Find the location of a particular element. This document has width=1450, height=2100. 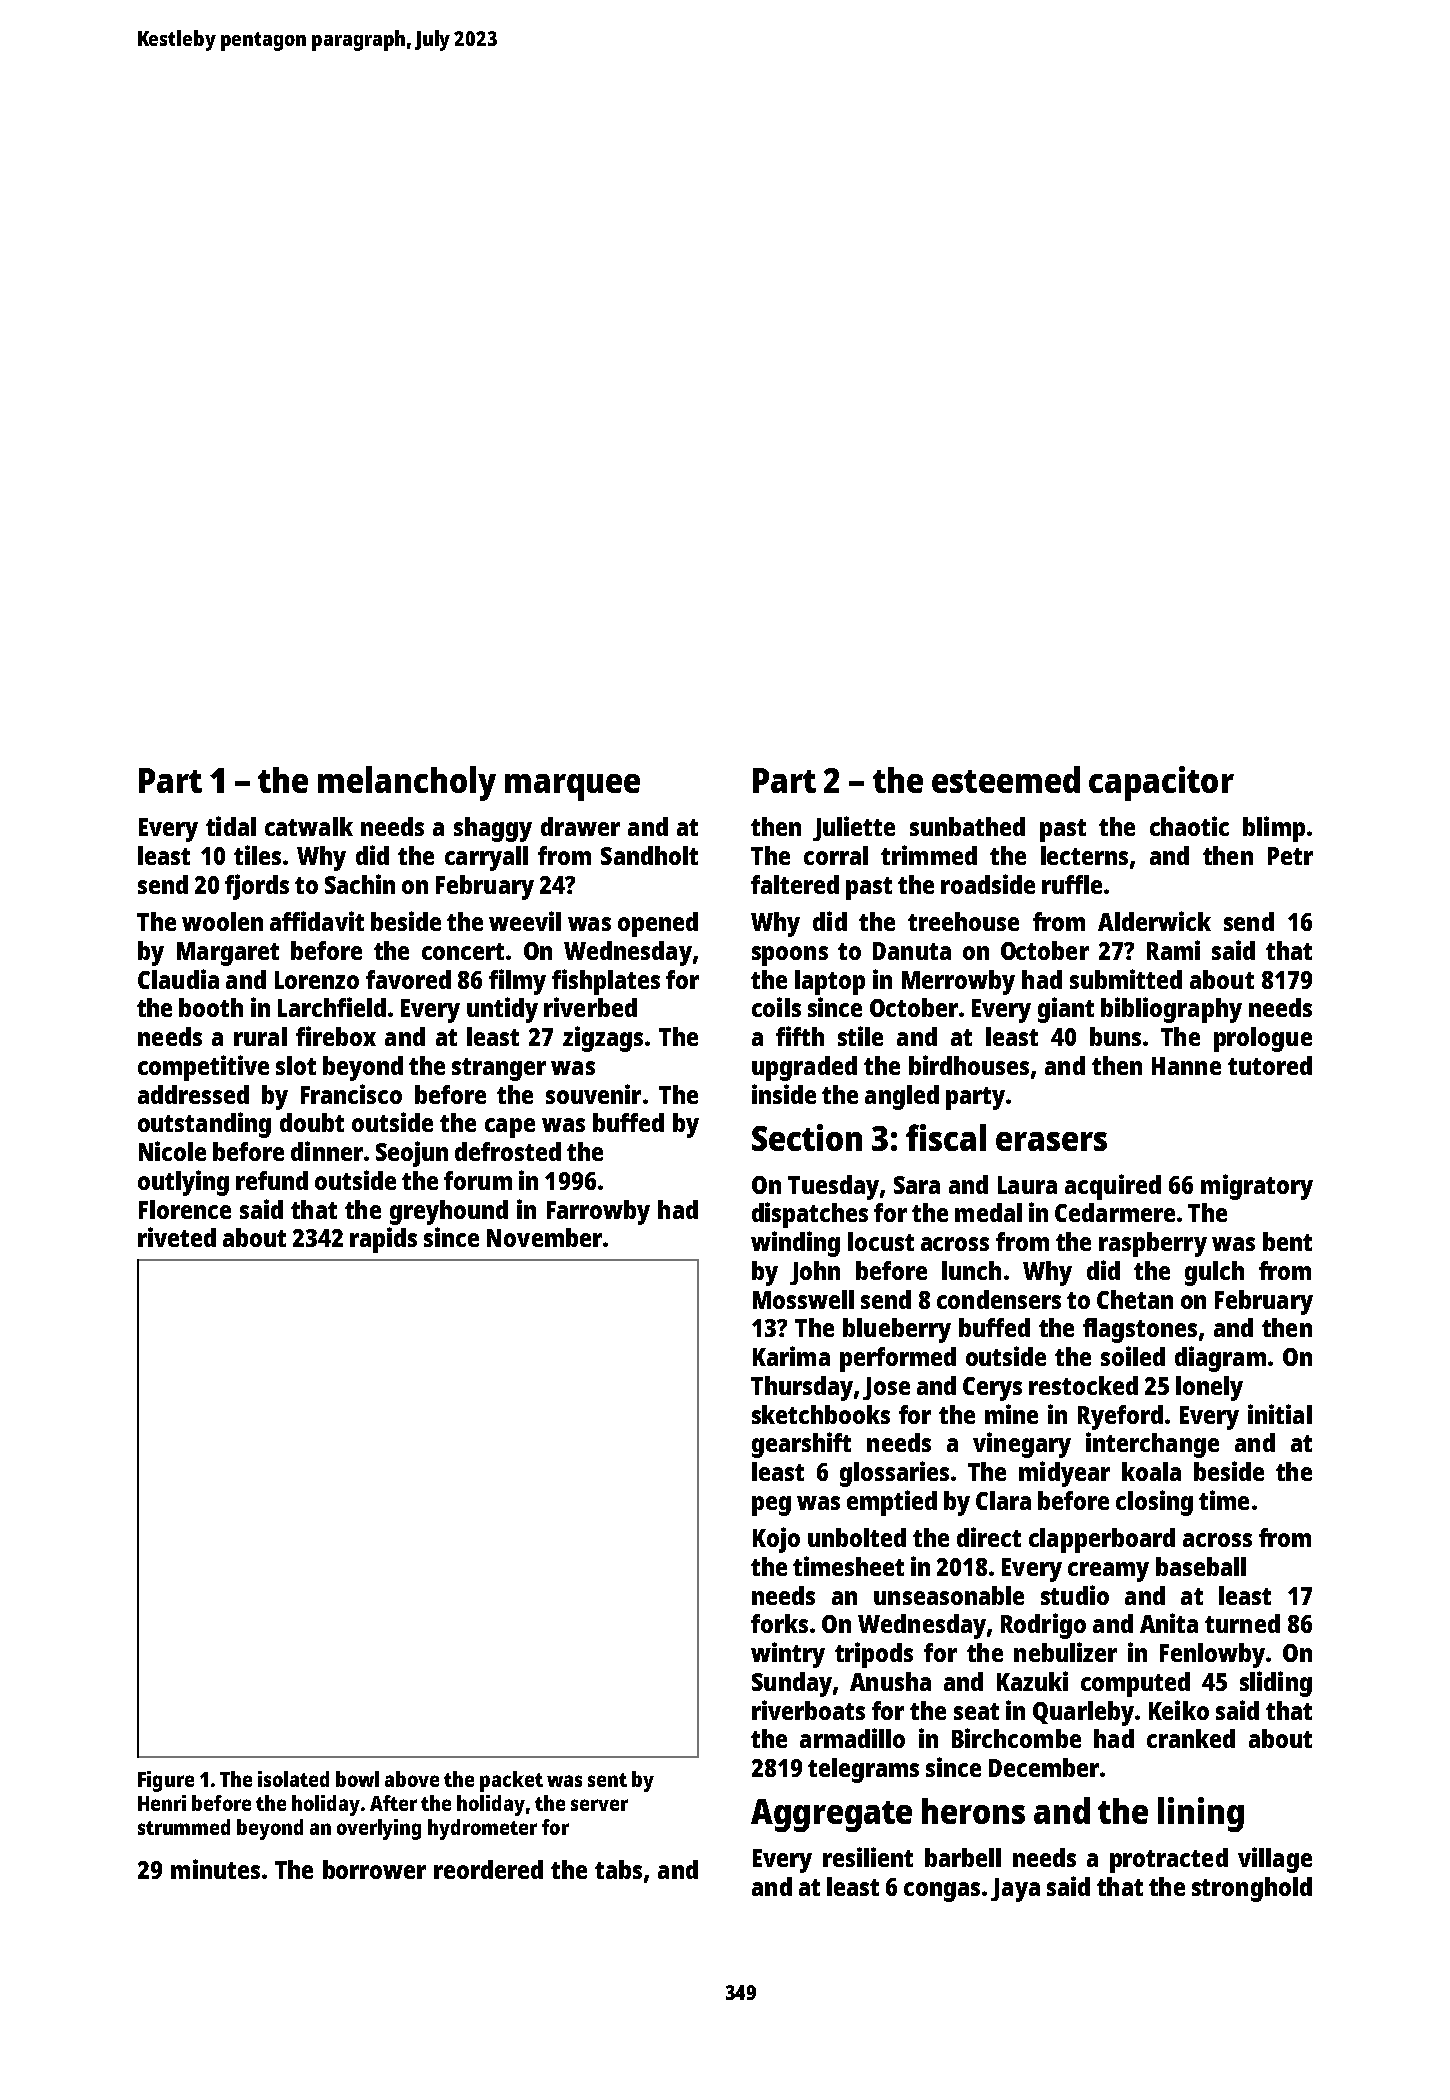

peg is located at coordinates (771, 1506).
